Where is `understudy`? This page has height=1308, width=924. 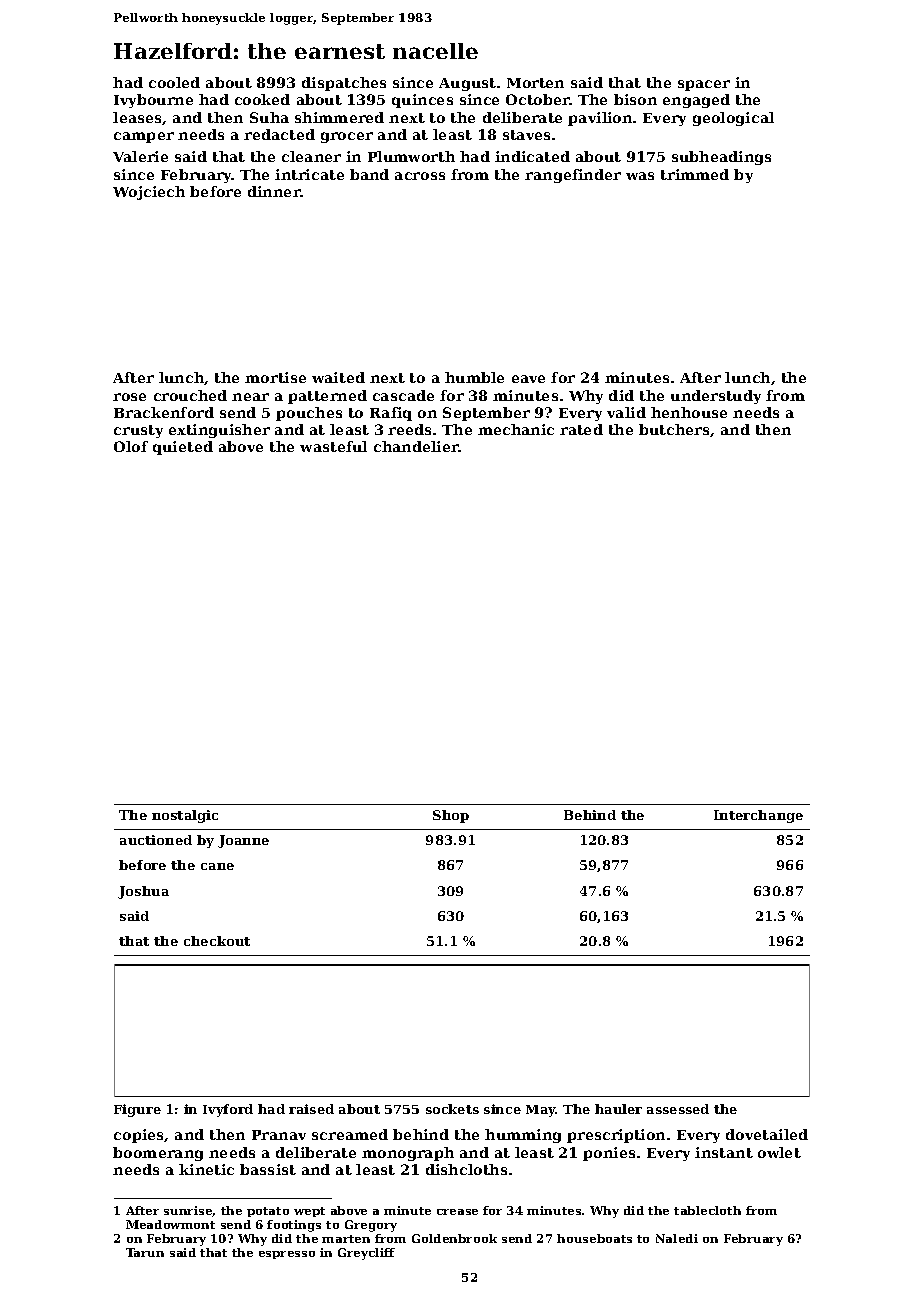
understudy is located at coordinates (716, 397).
